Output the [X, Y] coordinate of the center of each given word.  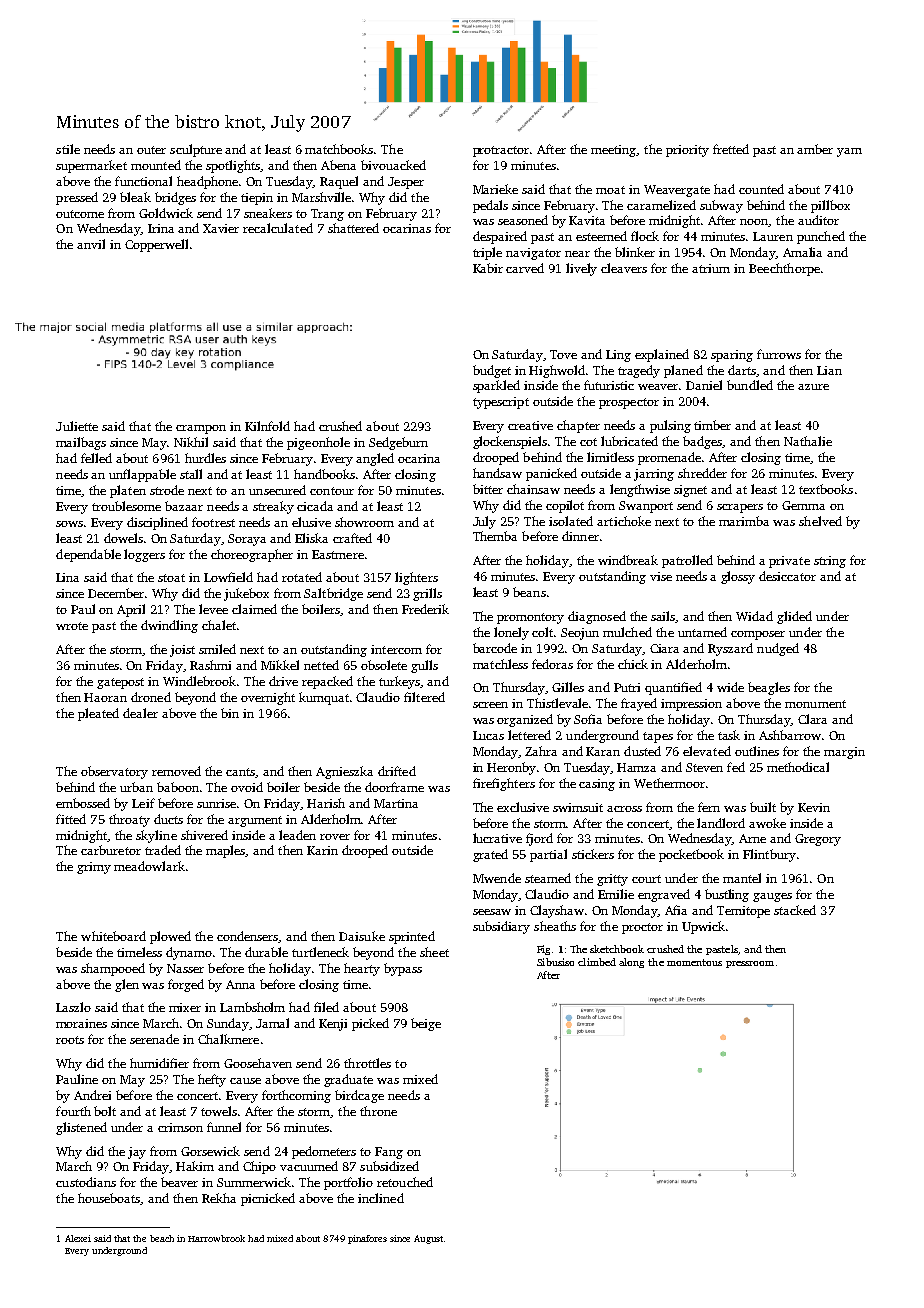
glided [794, 617]
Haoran [105, 697]
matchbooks [339, 149]
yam [849, 152]
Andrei [92, 1095]
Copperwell [156, 245]
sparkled [496, 386]
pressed [77, 198]
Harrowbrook [216, 1238]
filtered [424, 697]
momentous [694, 962]
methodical [798, 767]
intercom [396, 649]
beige [426, 1024]
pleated [98, 714]
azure [813, 387]
